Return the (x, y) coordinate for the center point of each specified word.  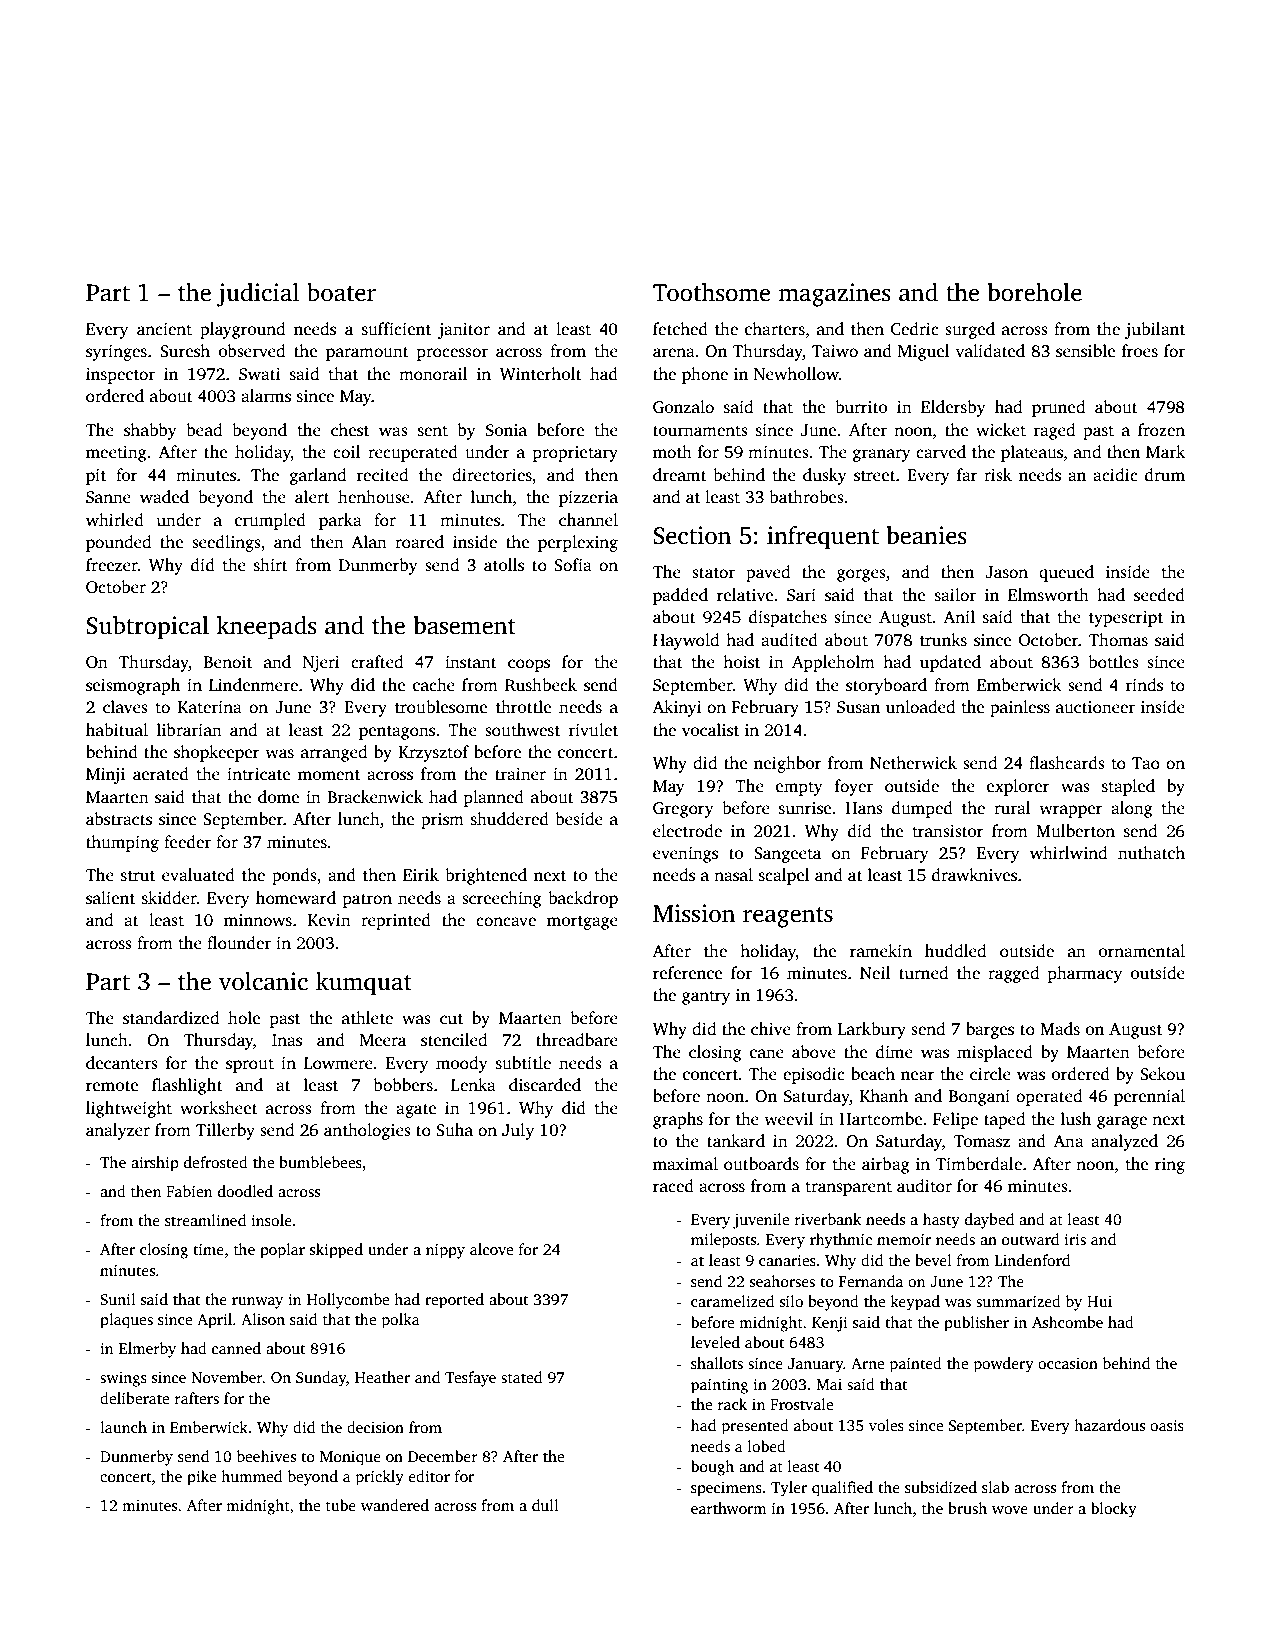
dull (545, 1505)
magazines (834, 295)
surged (970, 330)
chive (771, 1029)
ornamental (1142, 950)
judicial (257, 295)
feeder (187, 842)
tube (341, 1505)
